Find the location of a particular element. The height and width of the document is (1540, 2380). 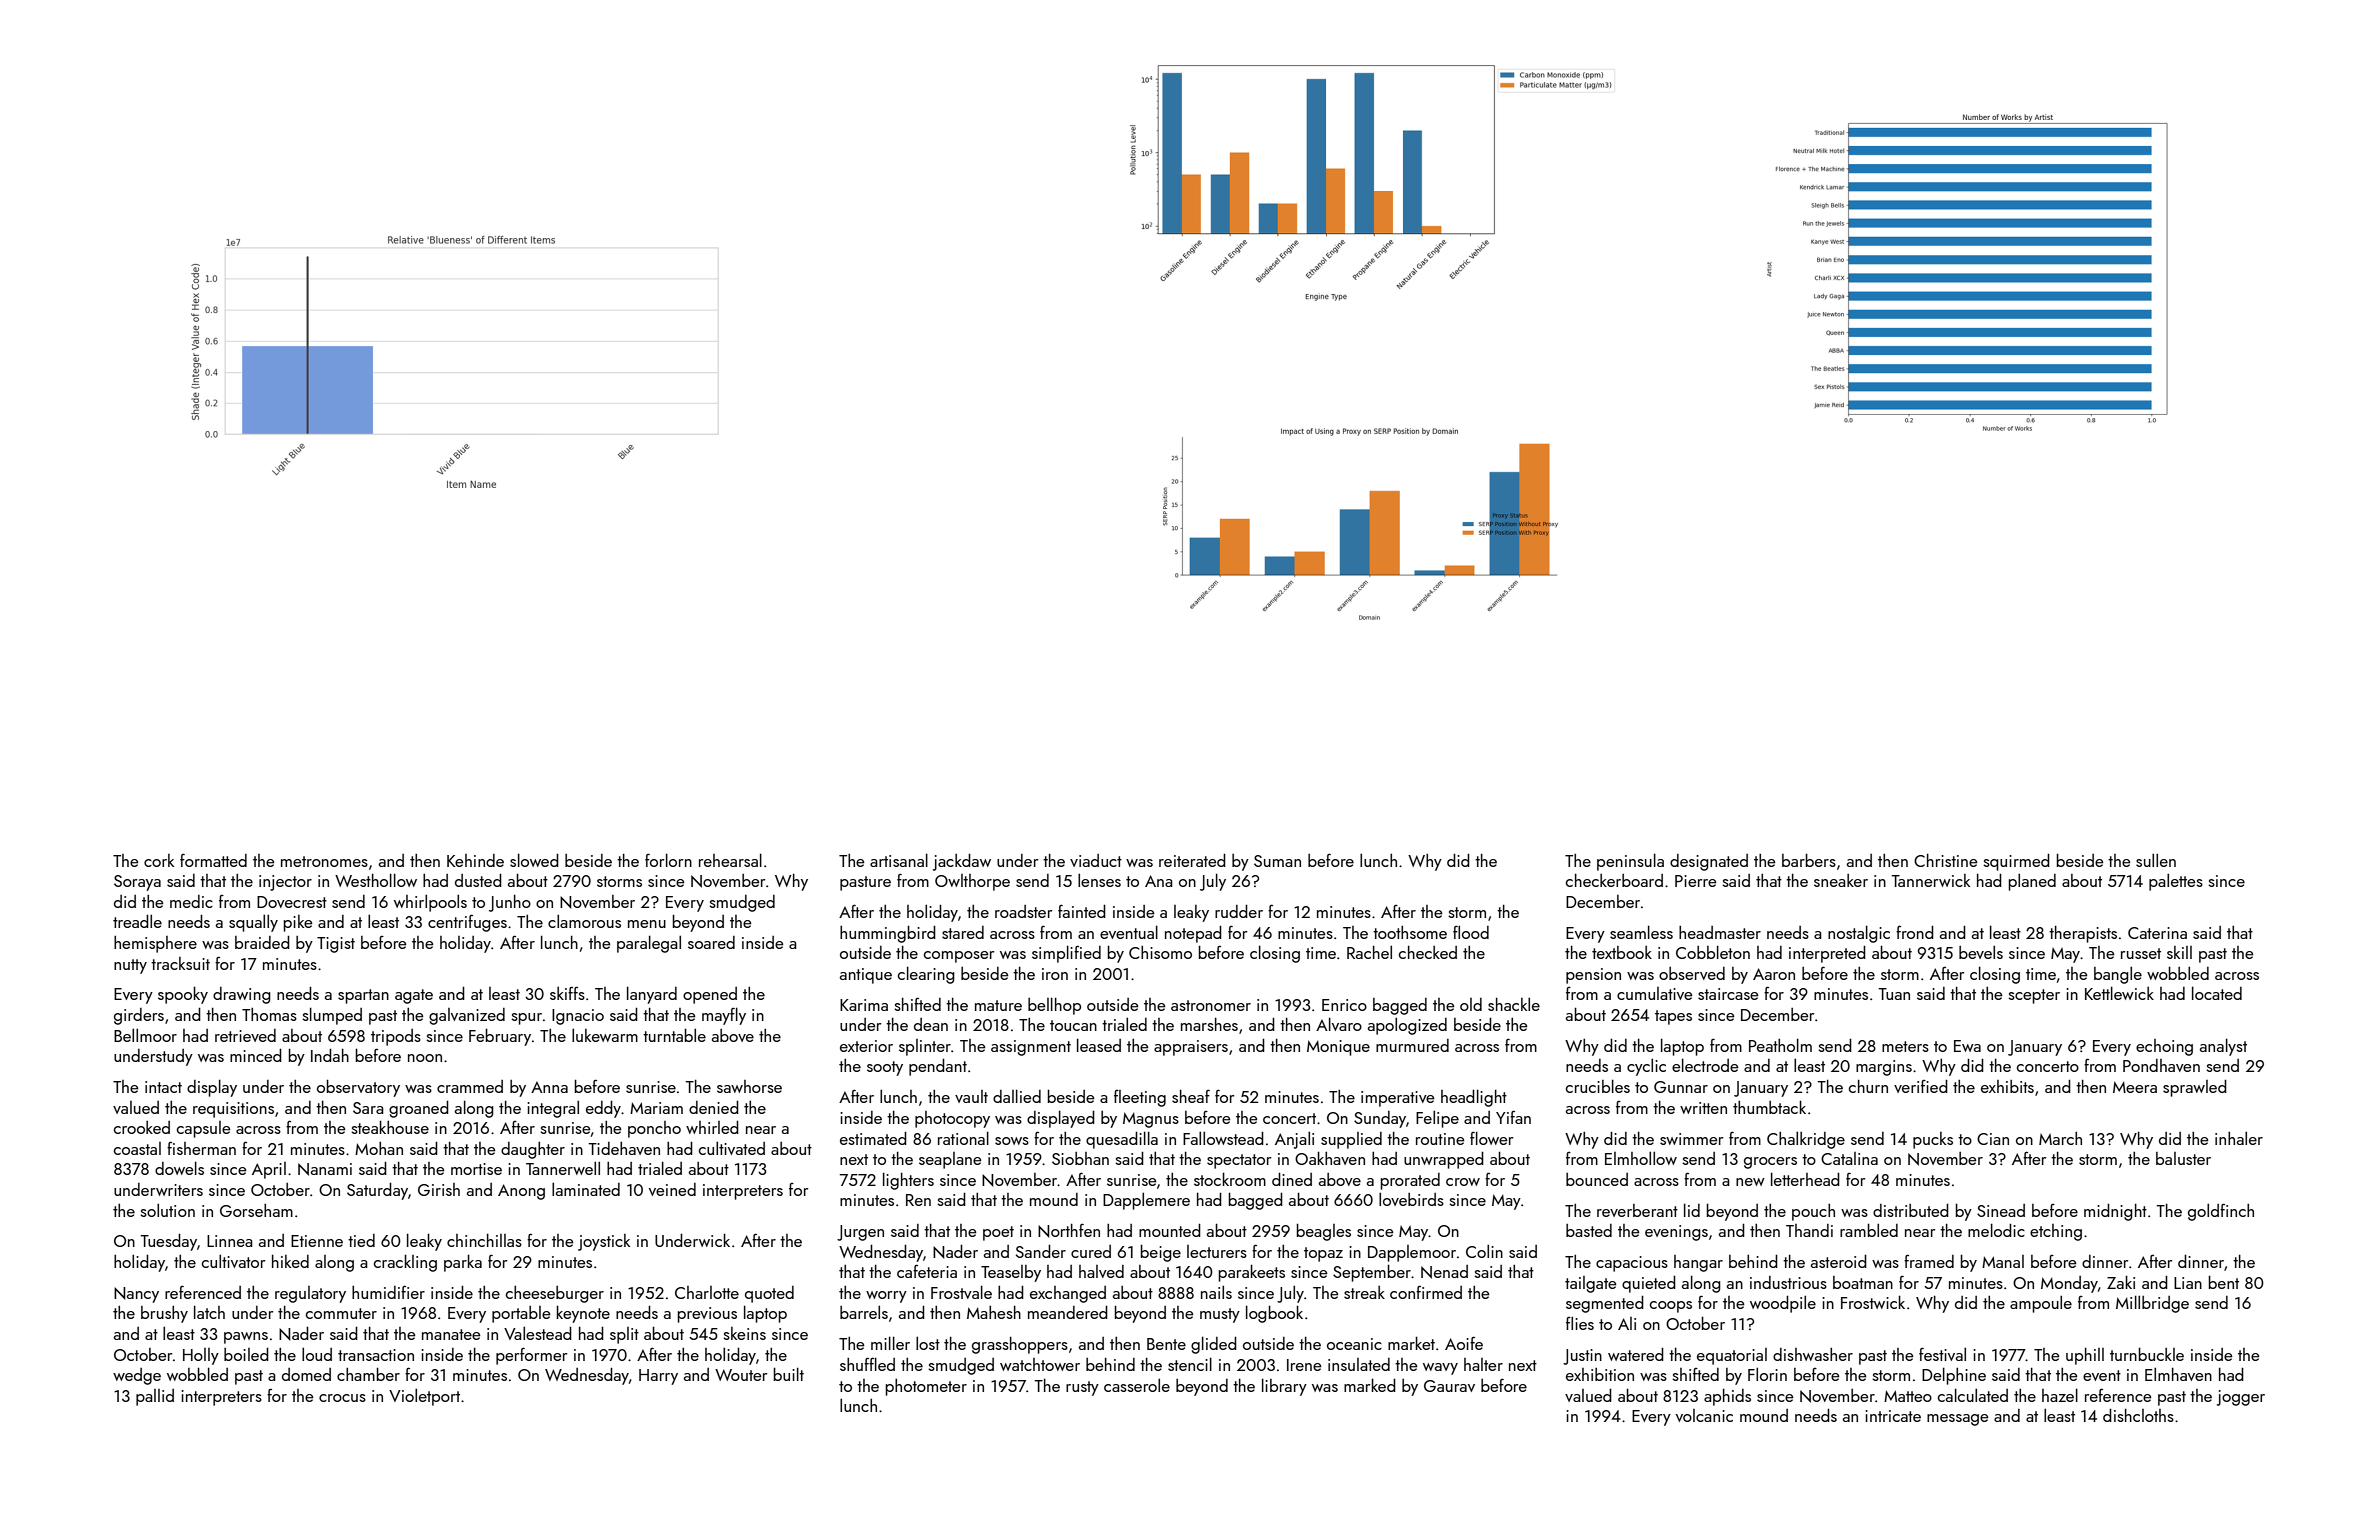

metronomes is located at coordinates (324, 861).
